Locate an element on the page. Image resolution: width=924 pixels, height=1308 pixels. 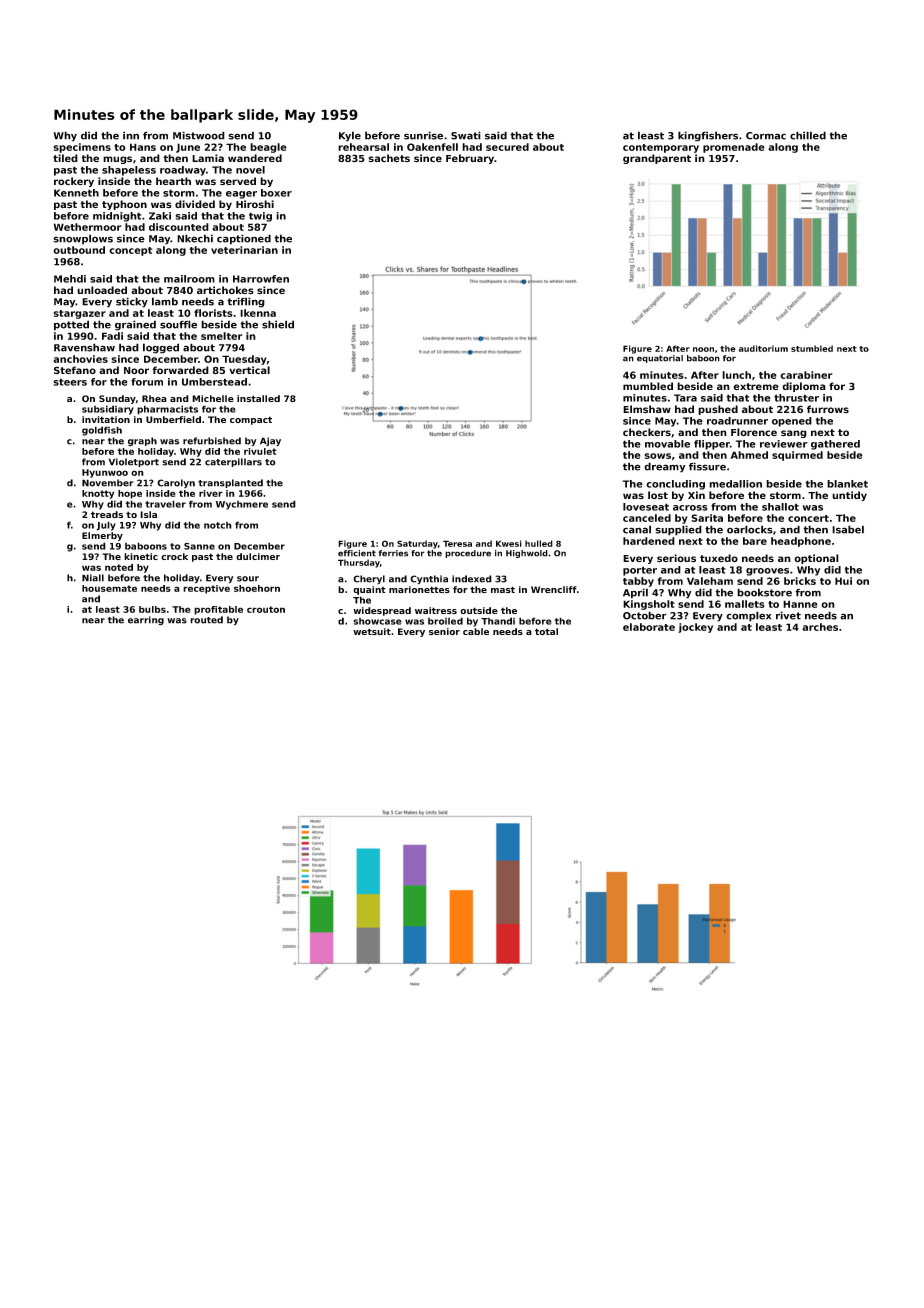
promenade is located at coordinates (734, 148).
